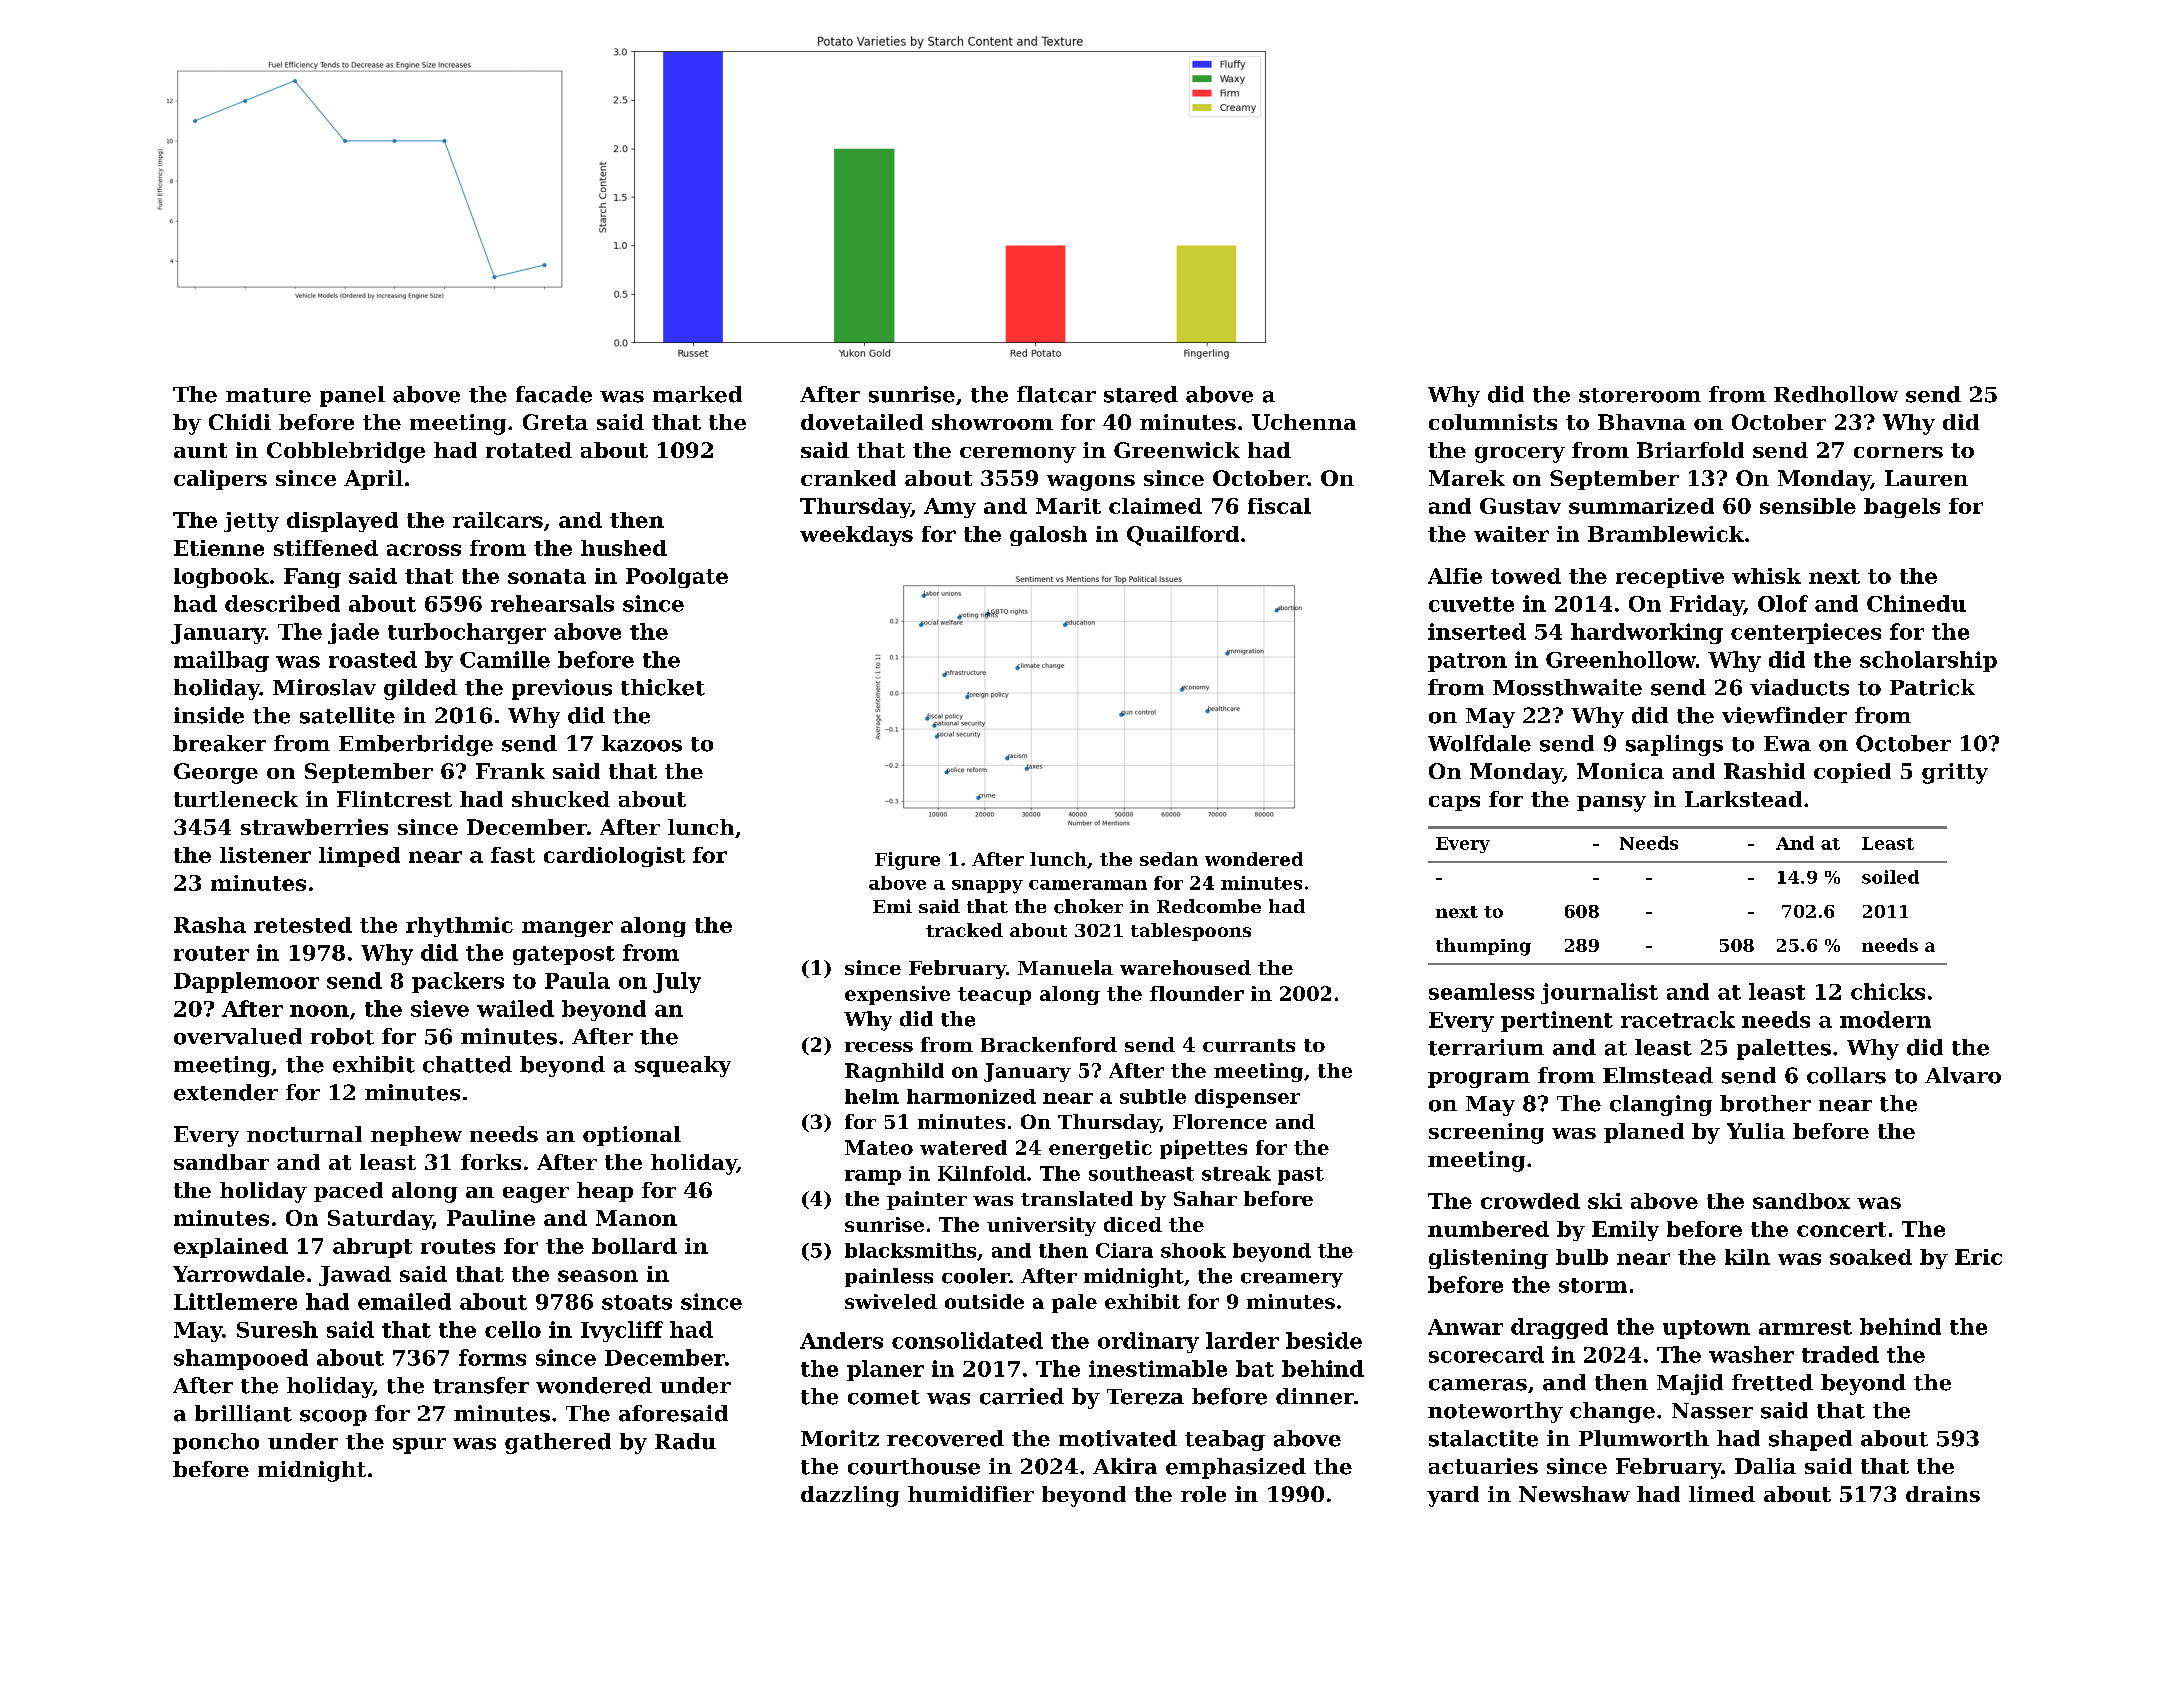 The width and height of the screenshot is (2178, 1683). What do you see at coordinates (505, 659) in the screenshot?
I see `Camille` at bounding box center [505, 659].
